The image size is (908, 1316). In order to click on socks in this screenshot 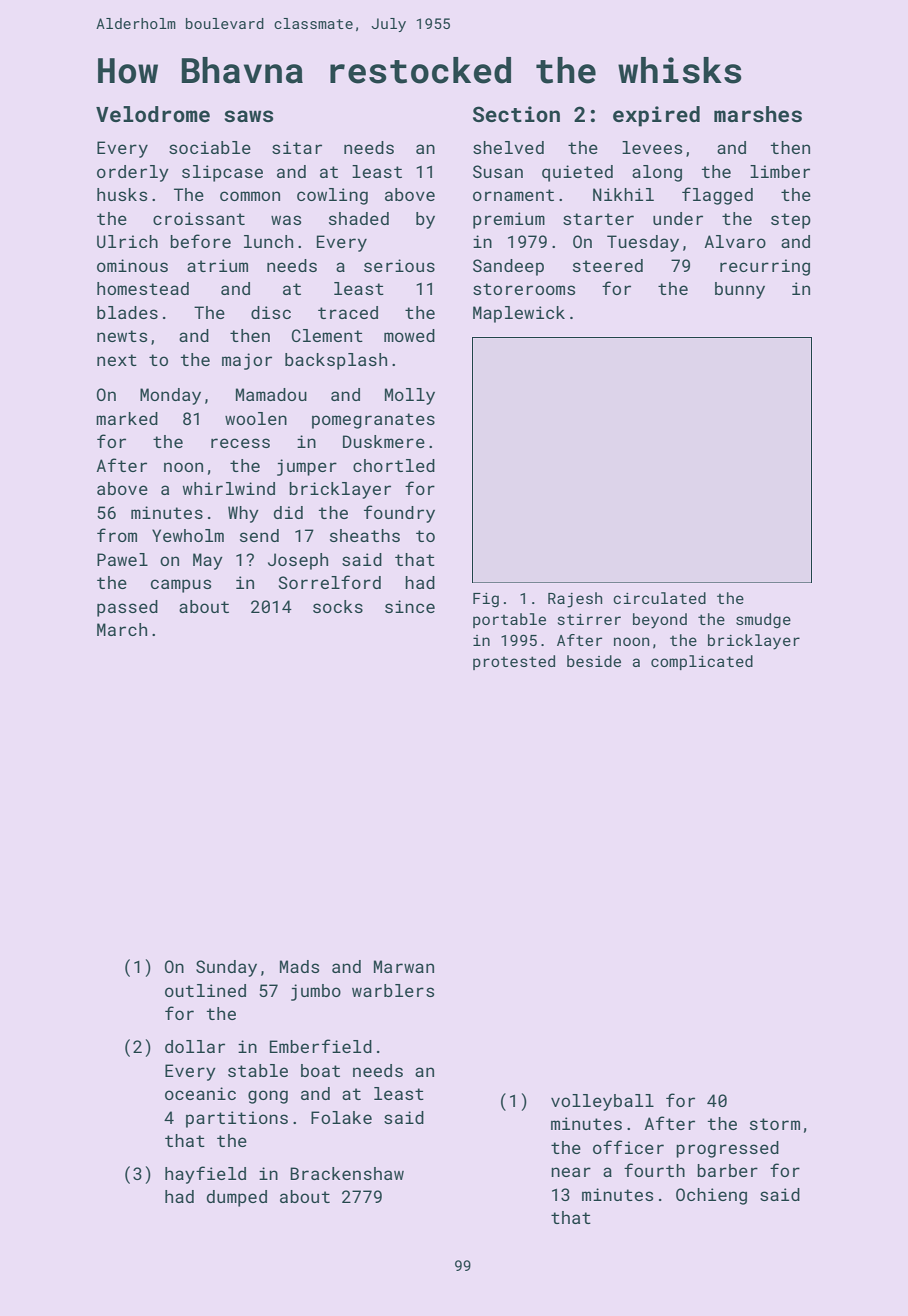, I will do `click(338, 606)`.
